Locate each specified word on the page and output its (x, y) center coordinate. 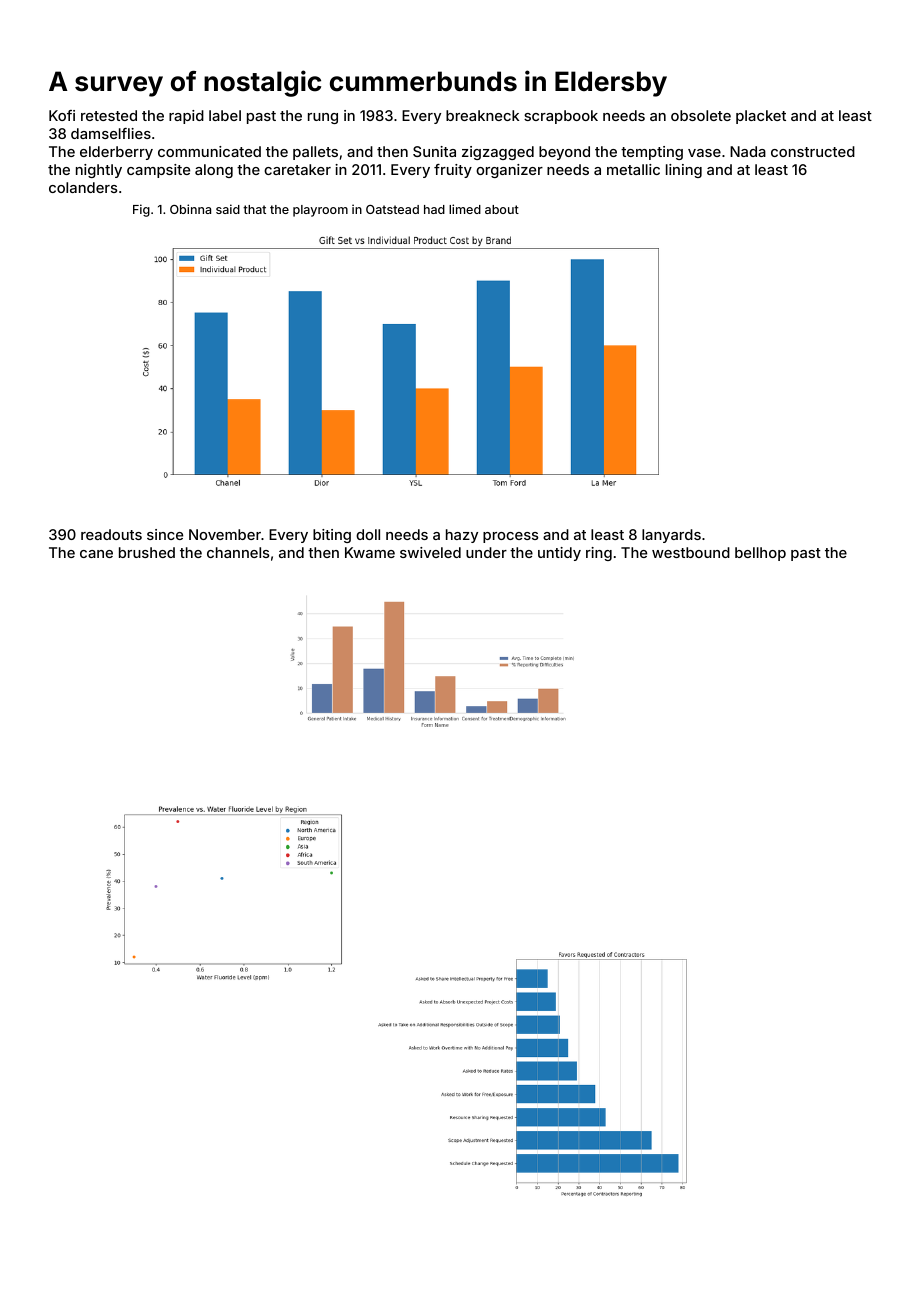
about (502, 209)
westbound (691, 552)
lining (684, 171)
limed (465, 209)
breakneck (482, 115)
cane (96, 554)
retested (109, 115)
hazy (462, 536)
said (228, 209)
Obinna (190, 209)
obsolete (701, 115)
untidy (559, 554)
